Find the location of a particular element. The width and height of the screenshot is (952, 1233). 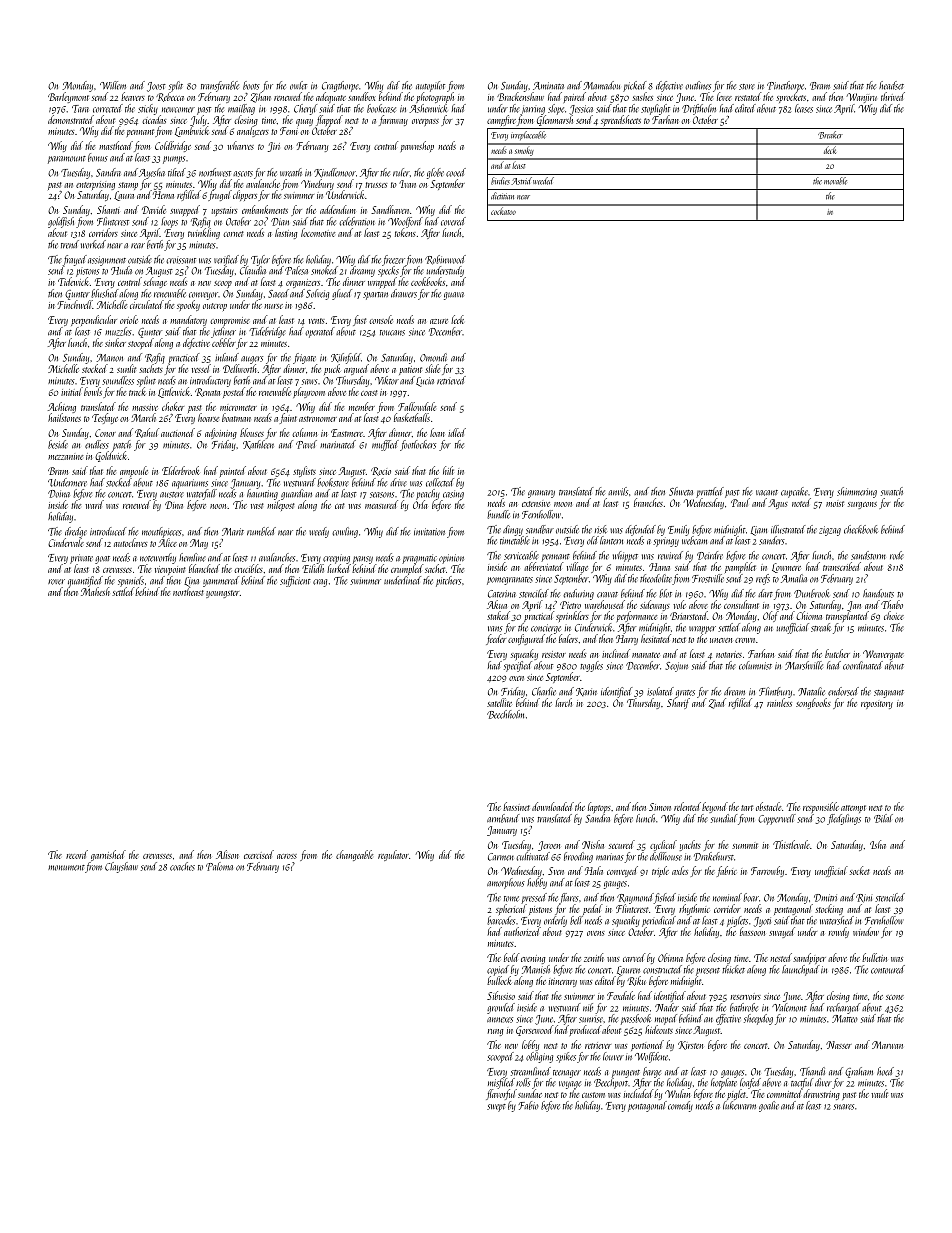

flapped is located at coordinates (329, 121).
